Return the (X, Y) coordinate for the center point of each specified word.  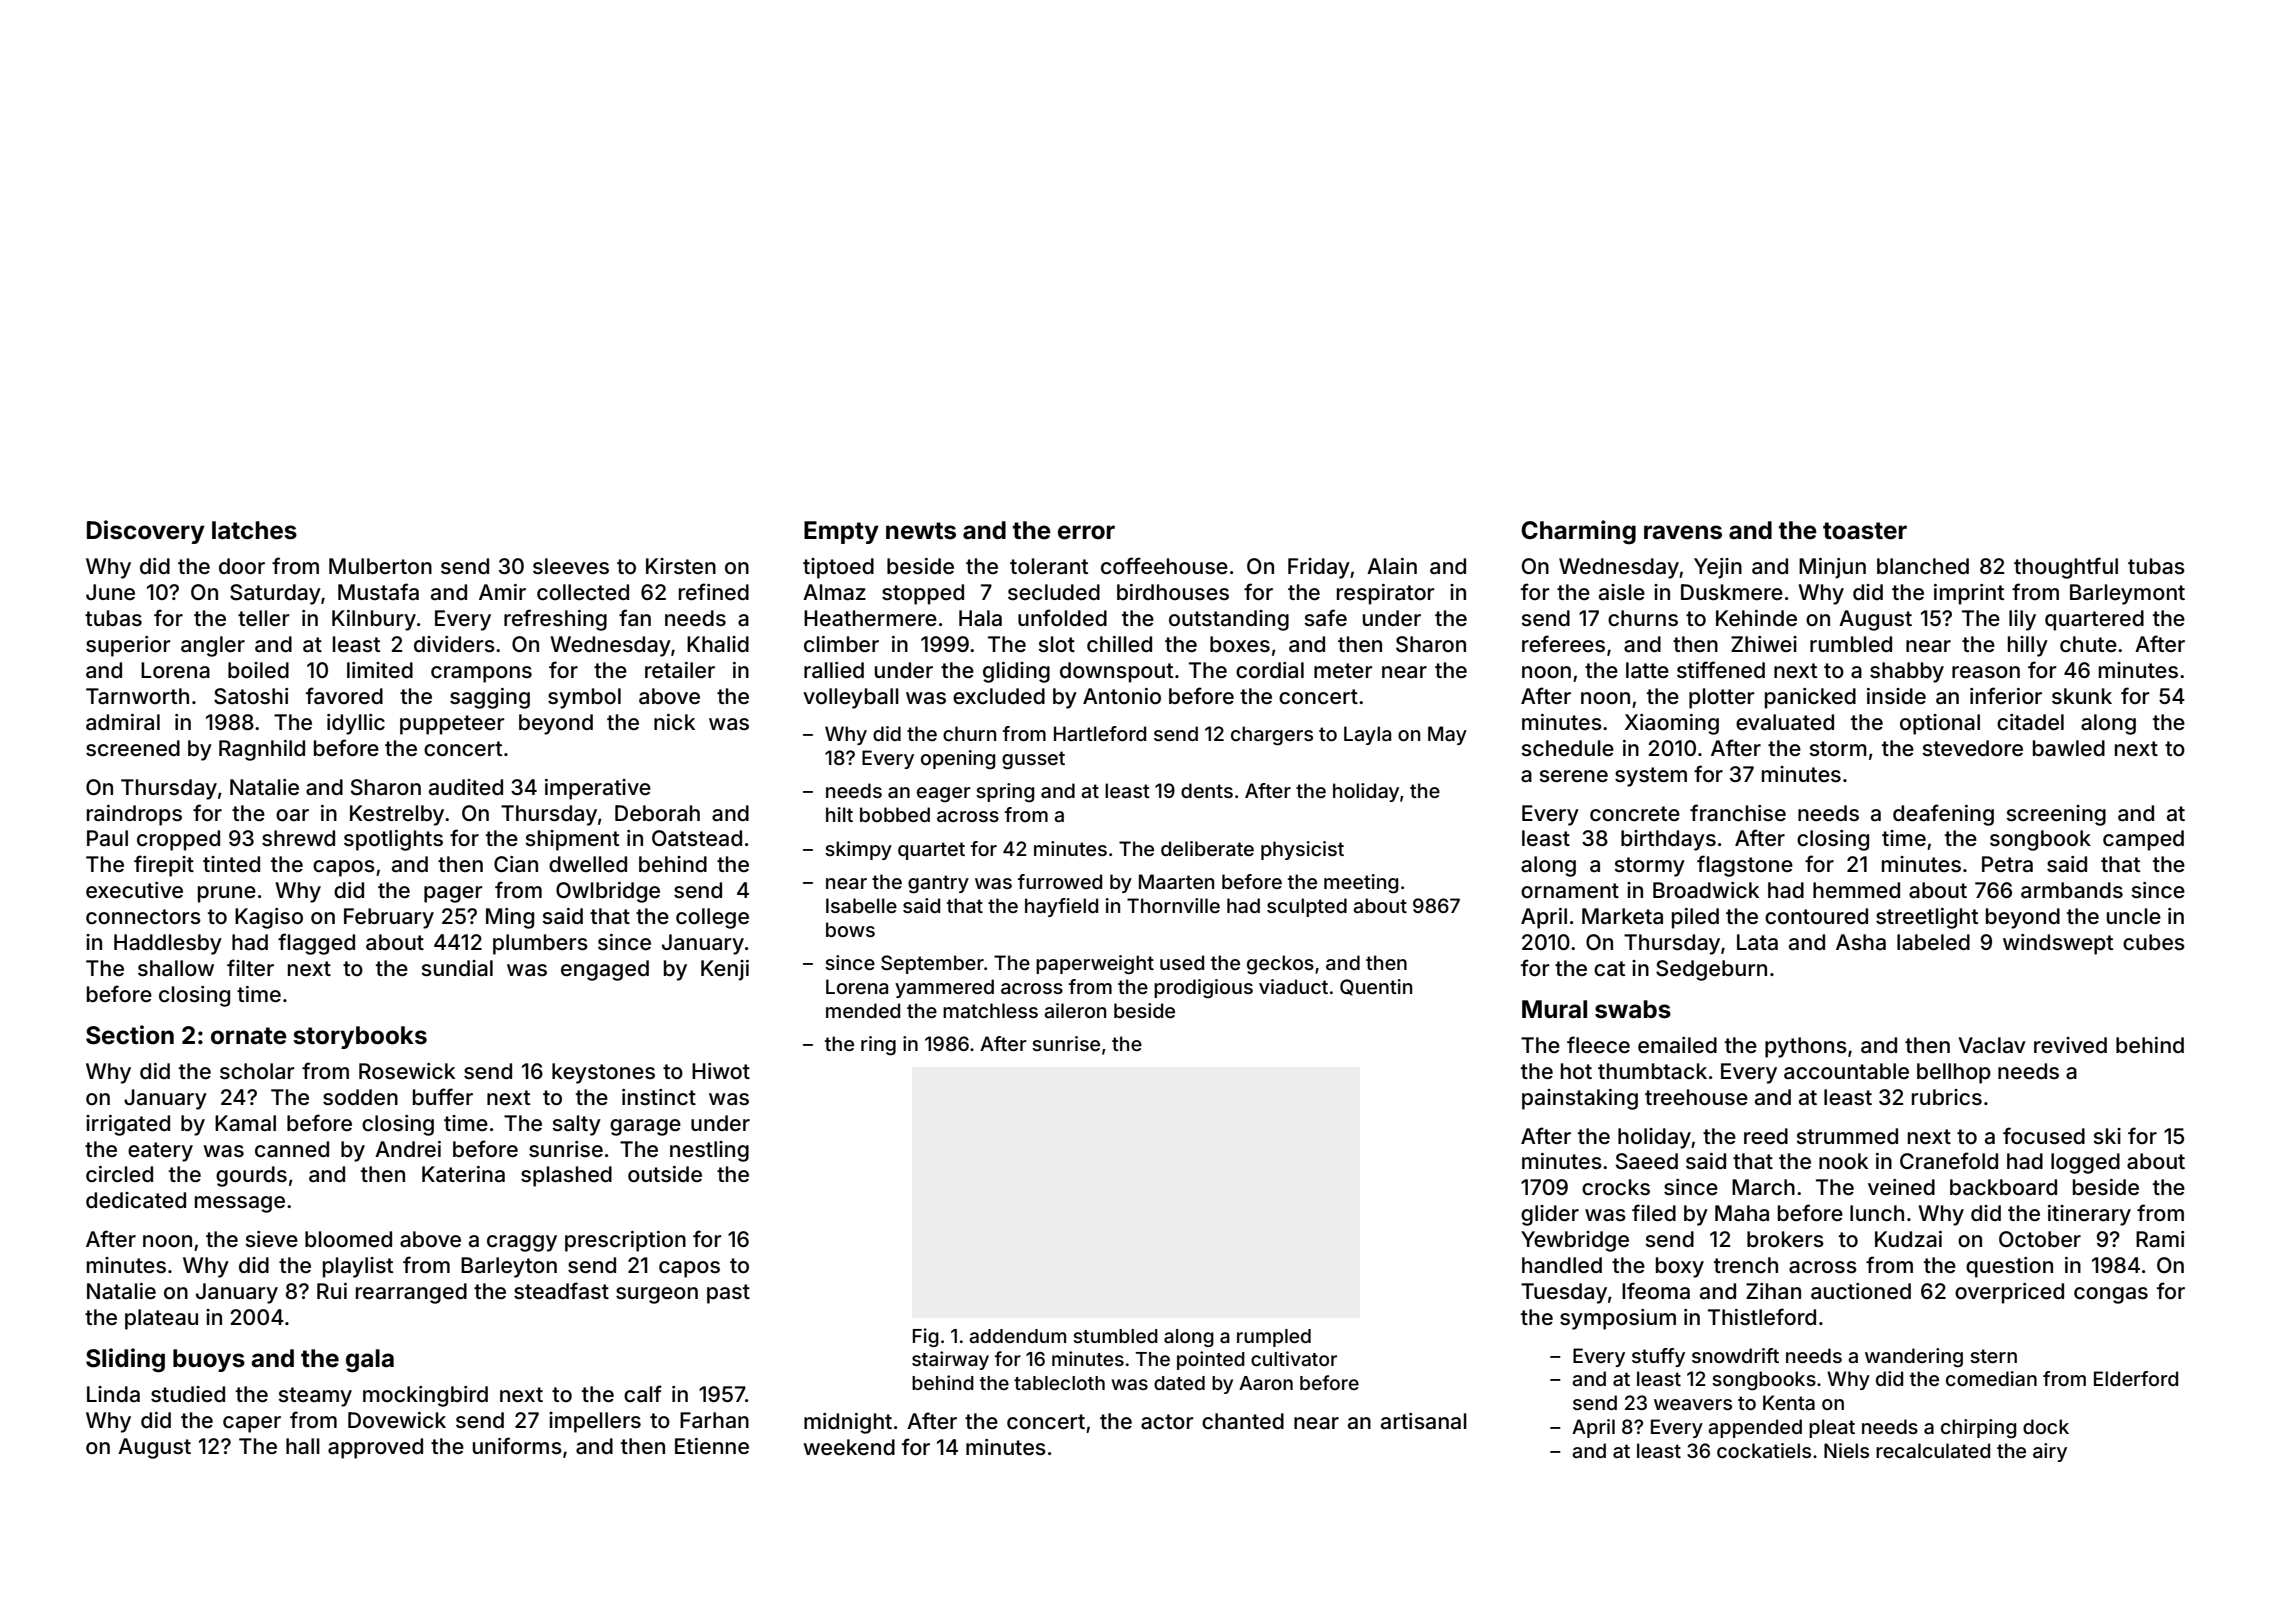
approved (375, 1448)
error (1086, 532)
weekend (849, 1447)
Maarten (1176, 881)
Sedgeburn (1711, 970)
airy (2050, 1452)
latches (254, 530)
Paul (107, 838)
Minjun (1832, 568)
